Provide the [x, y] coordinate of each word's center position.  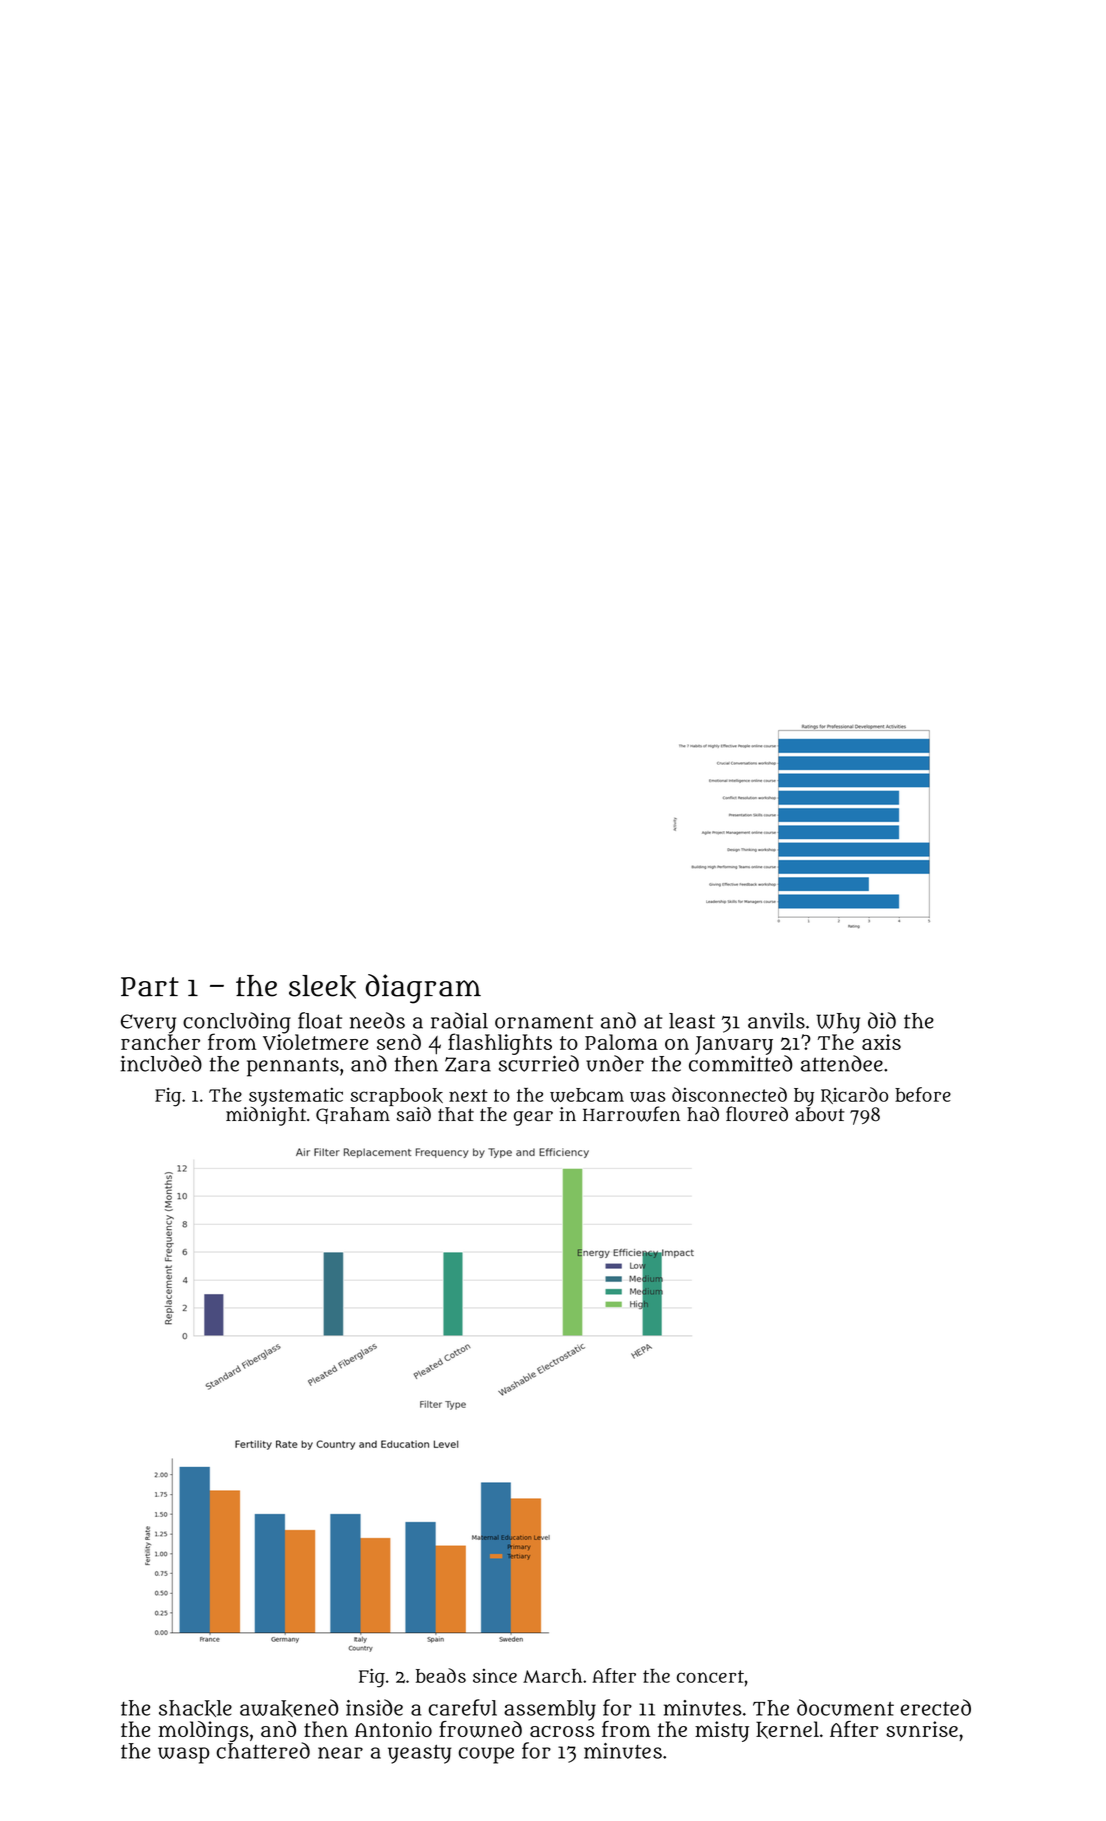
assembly [550, 1710]
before [923, 1094]
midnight [266, 1116]
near [340, 1753]
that [456, 1114]
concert [710, 1676]
